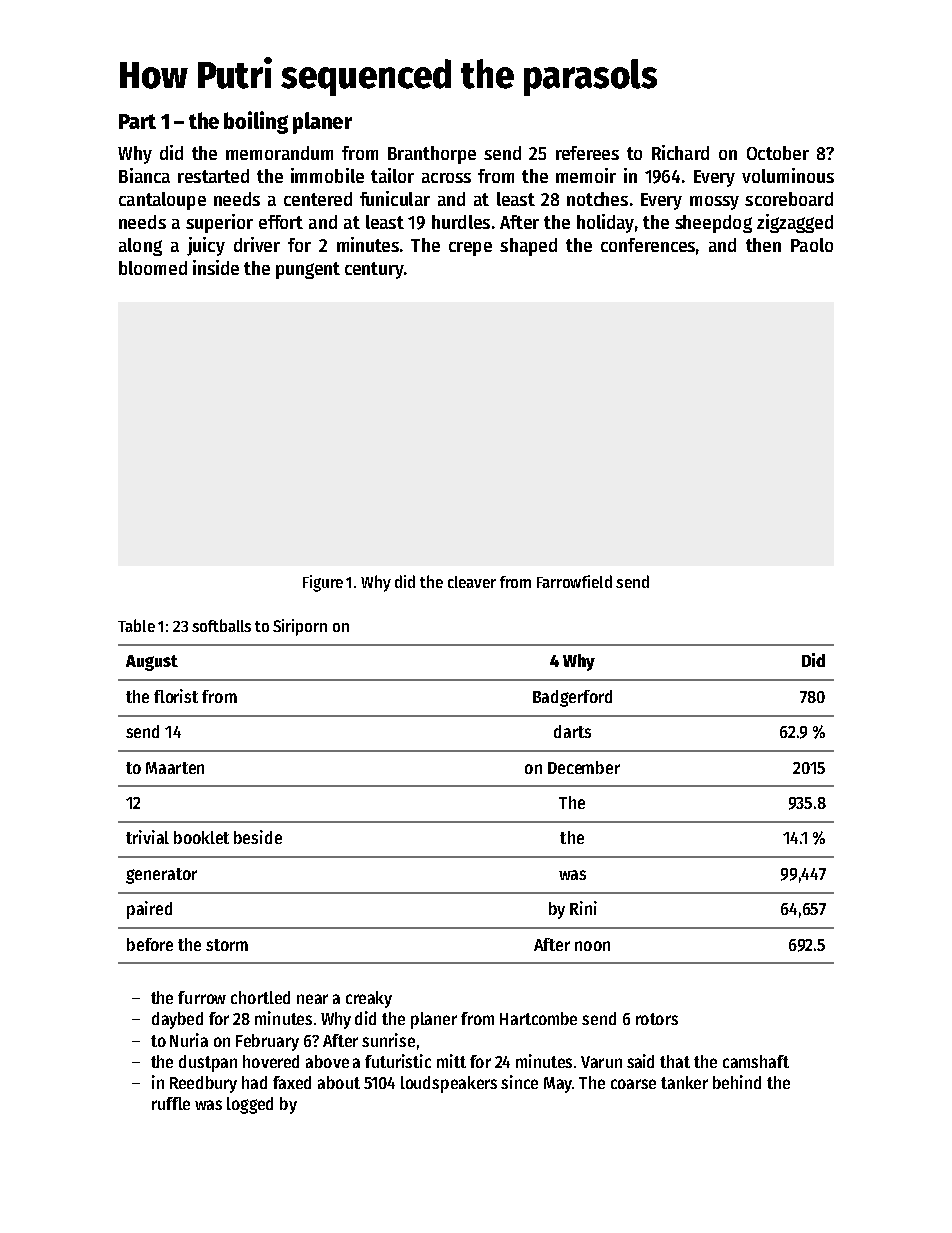  Describe the element at coordinates (756, 1061) in the document. I see `camshaft` at that location.
